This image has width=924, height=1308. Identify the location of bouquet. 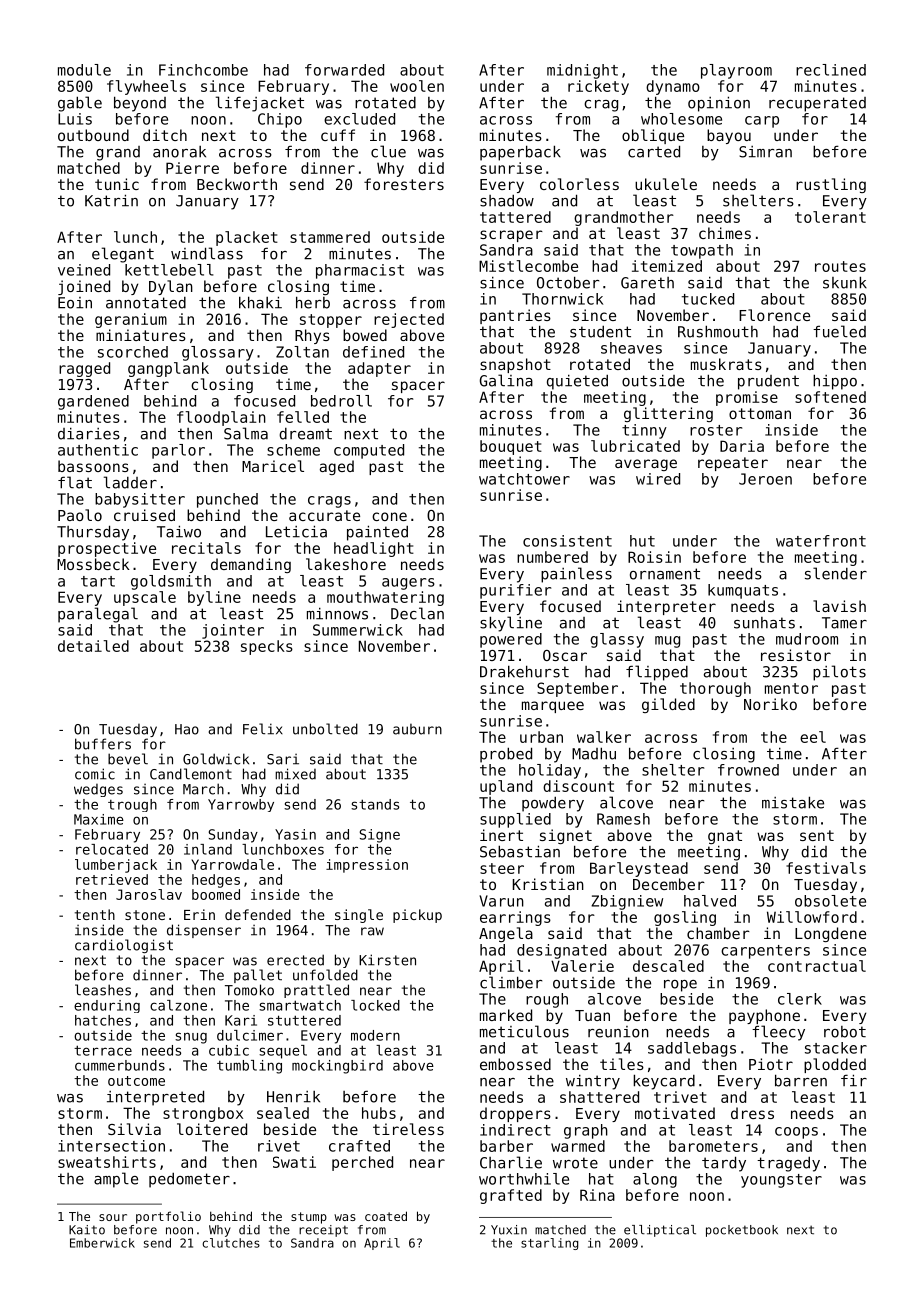
(511, 447).
